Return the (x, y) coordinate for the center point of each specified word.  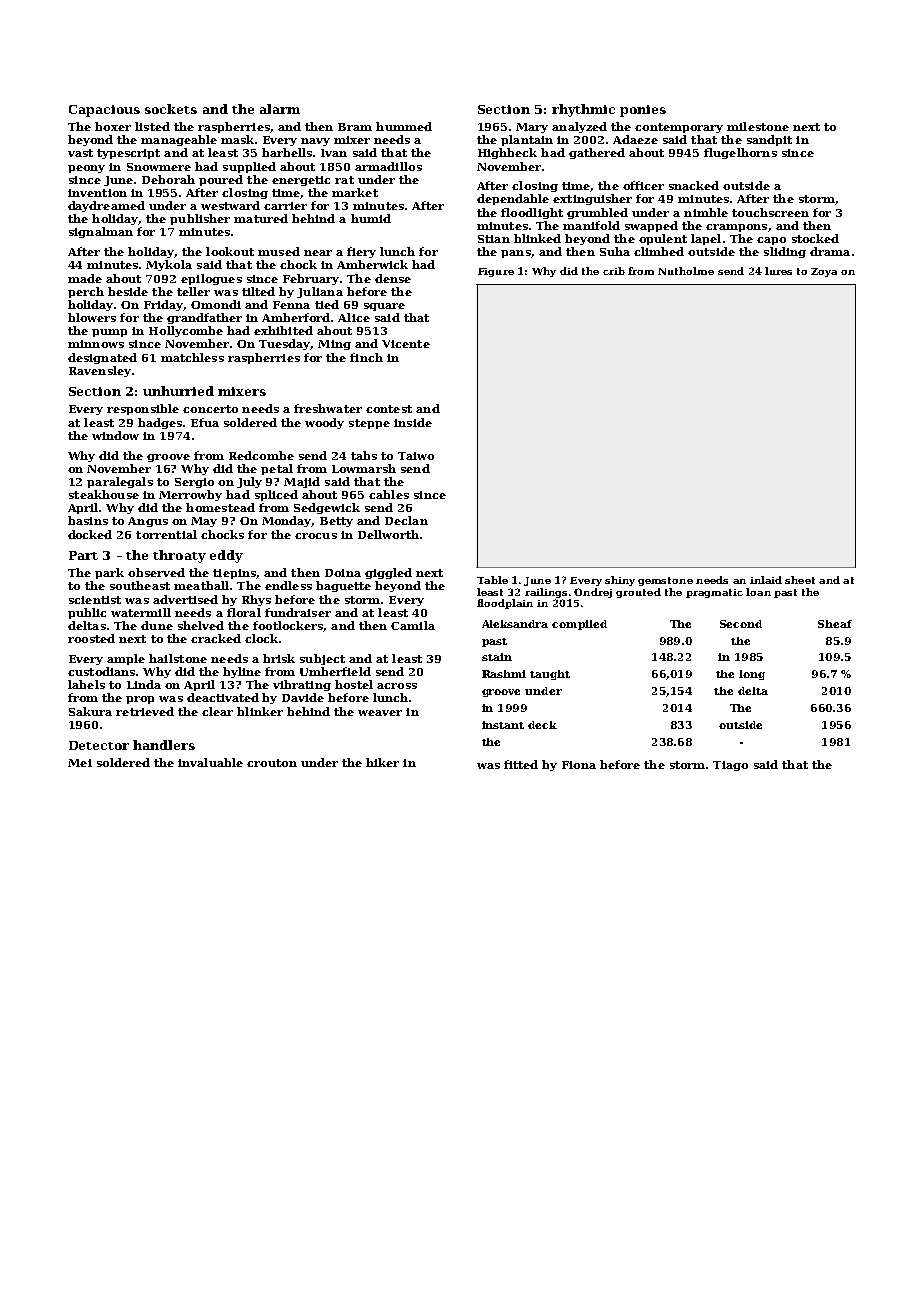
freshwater (328, 408)
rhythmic (583, 110)
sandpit (769, 140)
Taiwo (416, 456)
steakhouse (104, 494)
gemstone (665, 581)
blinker (260, 711)
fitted (521, 764)
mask (237, 139)
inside (413, 422)
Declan (406, 520)
